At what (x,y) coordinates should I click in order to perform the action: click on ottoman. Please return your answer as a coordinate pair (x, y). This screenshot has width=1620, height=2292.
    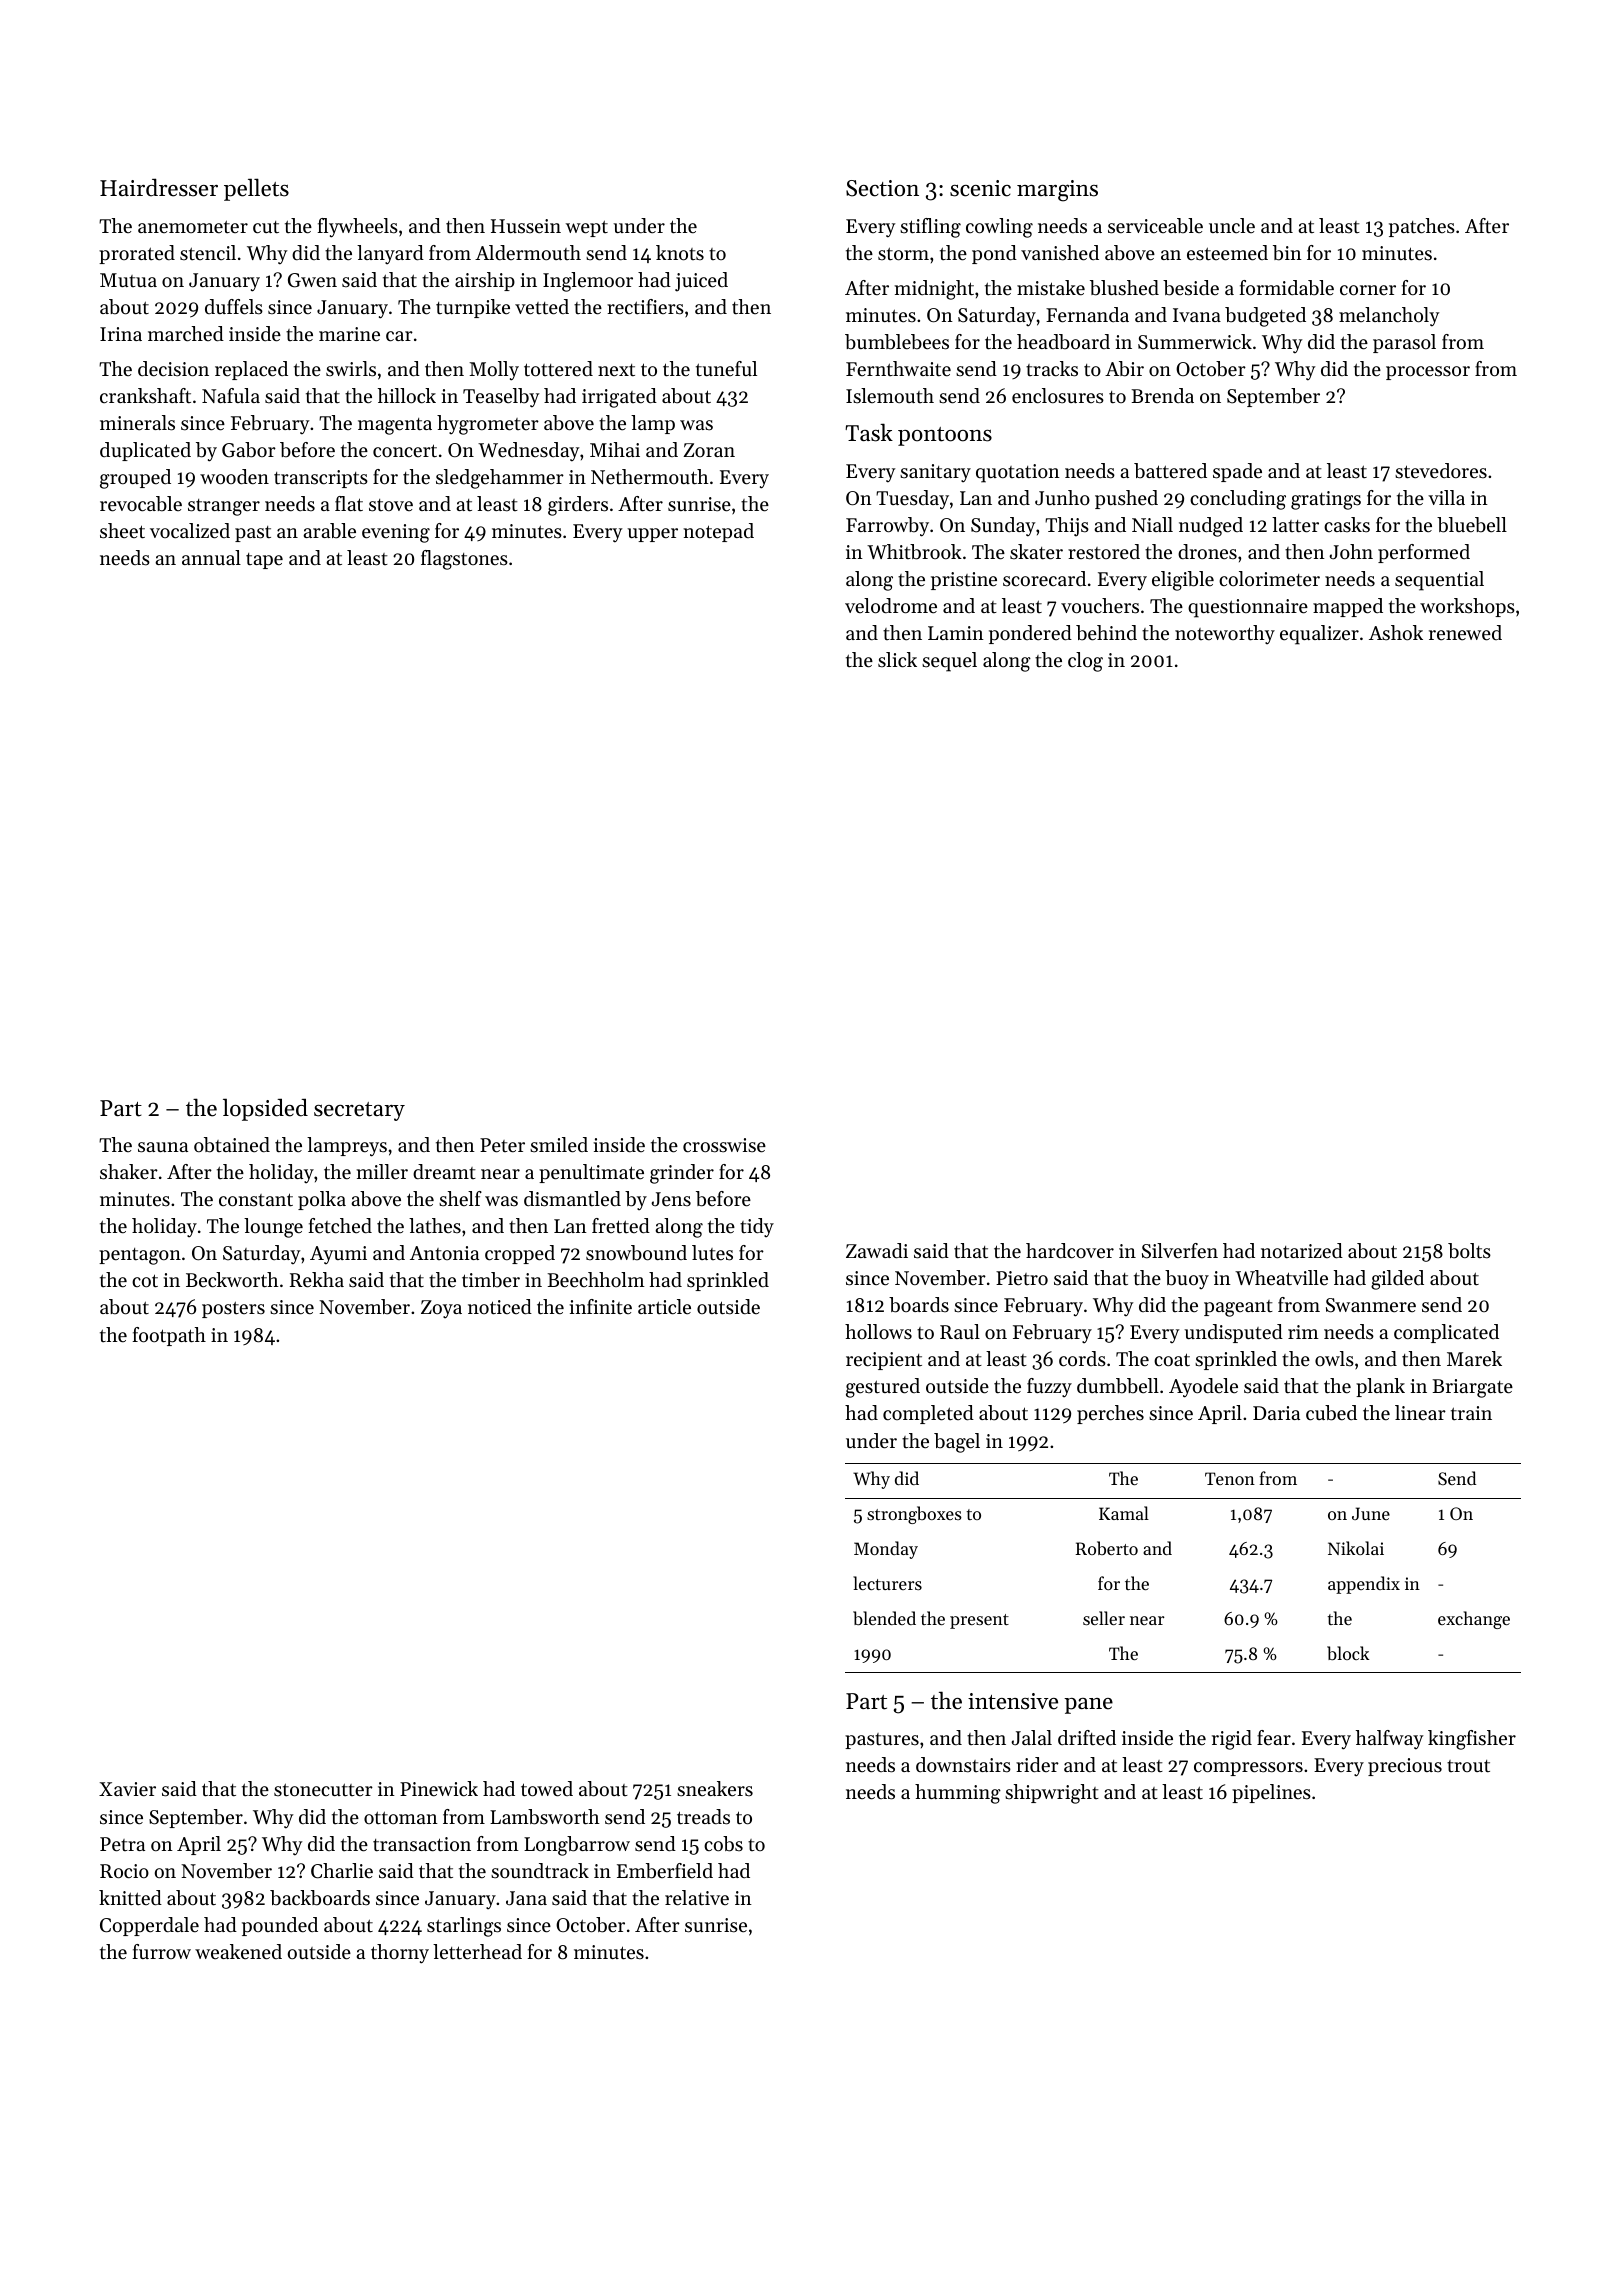
    Looking at the image, I should click on (401, 1818).
